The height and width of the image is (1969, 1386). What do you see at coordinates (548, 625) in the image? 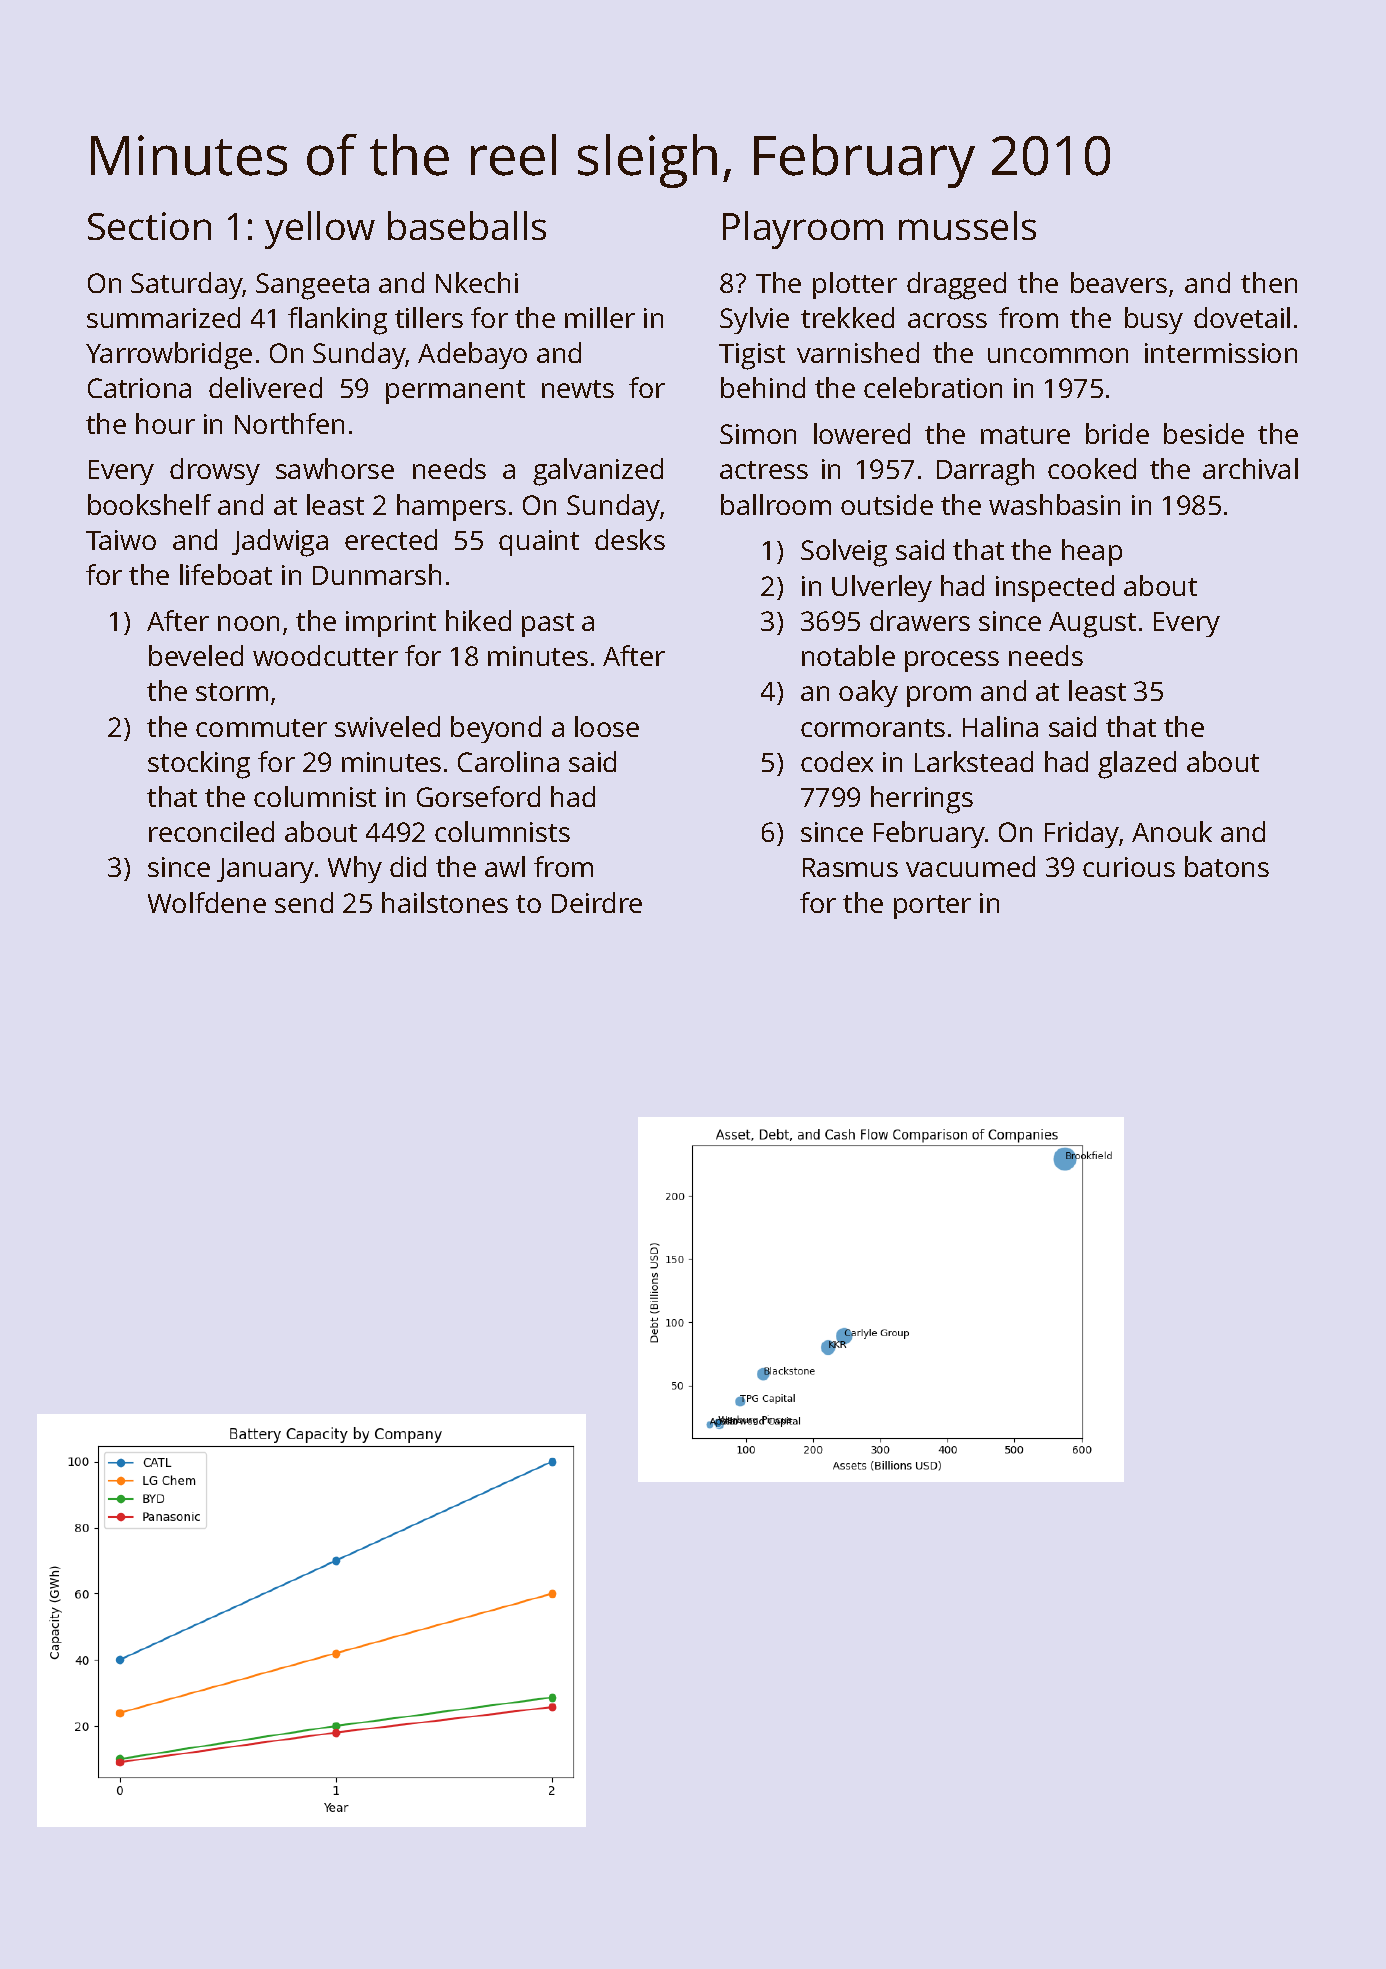
I see `past` at bounding box center [548, 625].
